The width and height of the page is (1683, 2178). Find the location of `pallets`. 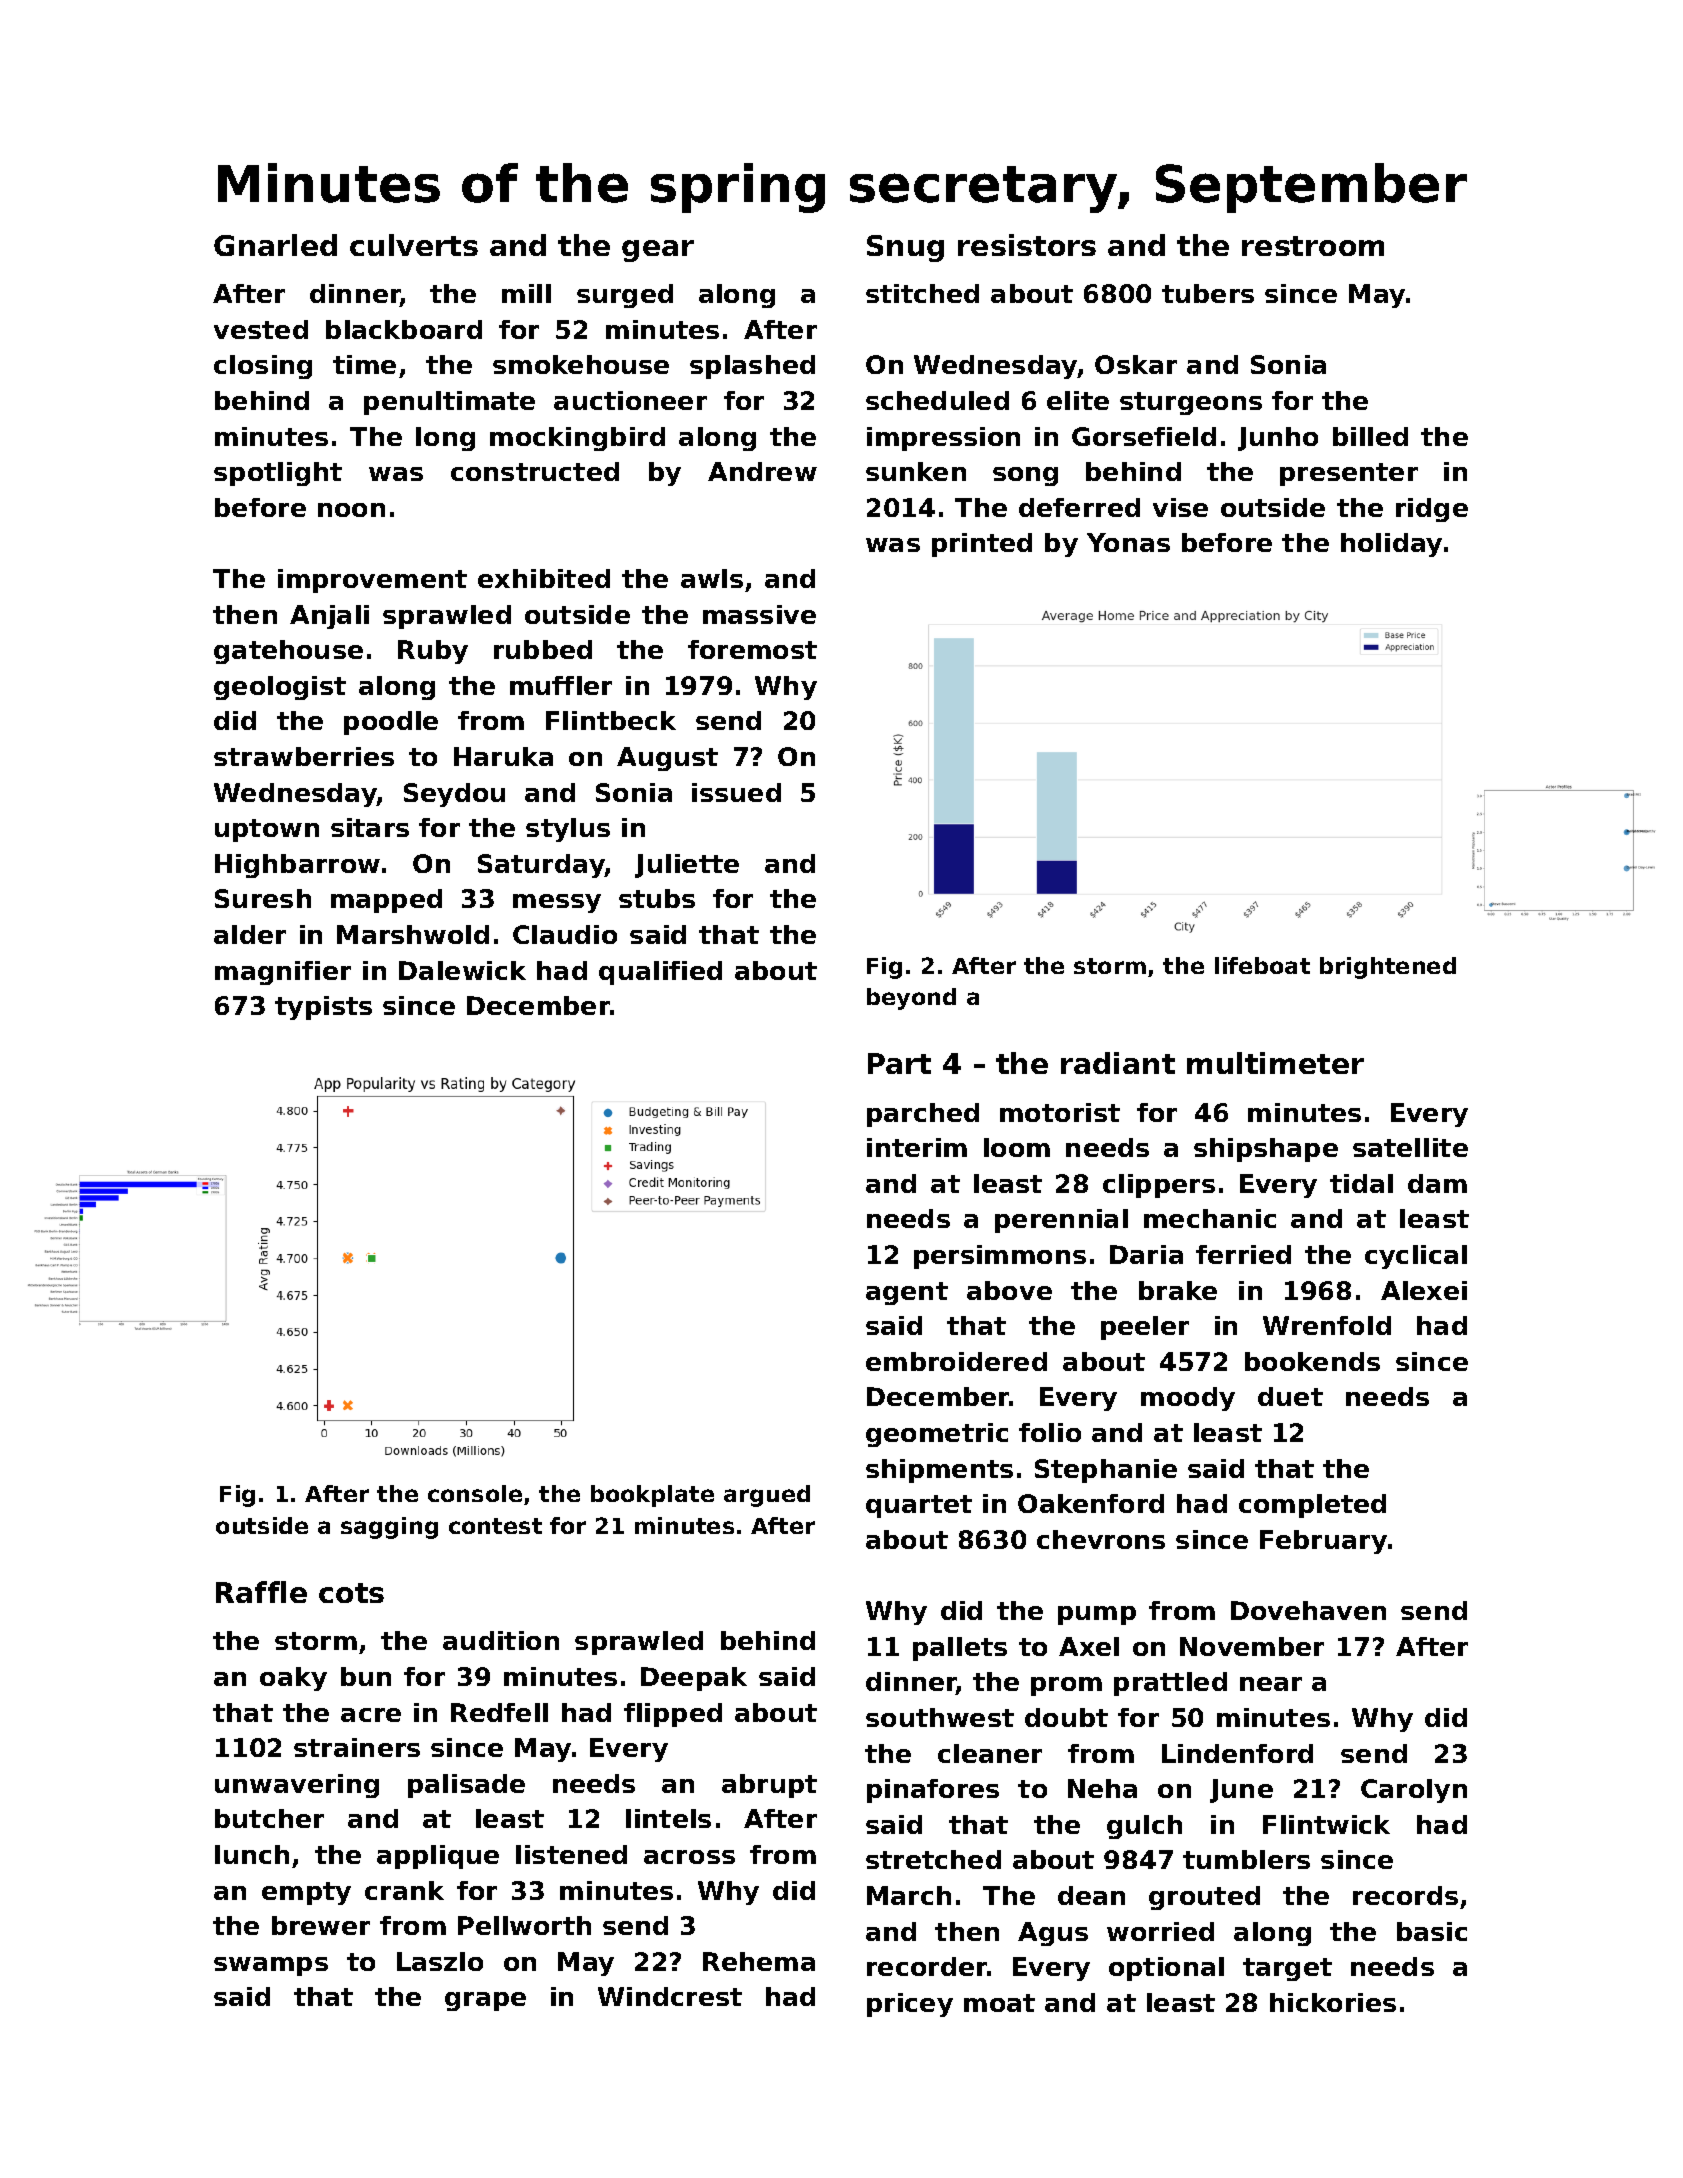

pallets is located at coordinates (960, 1649).
